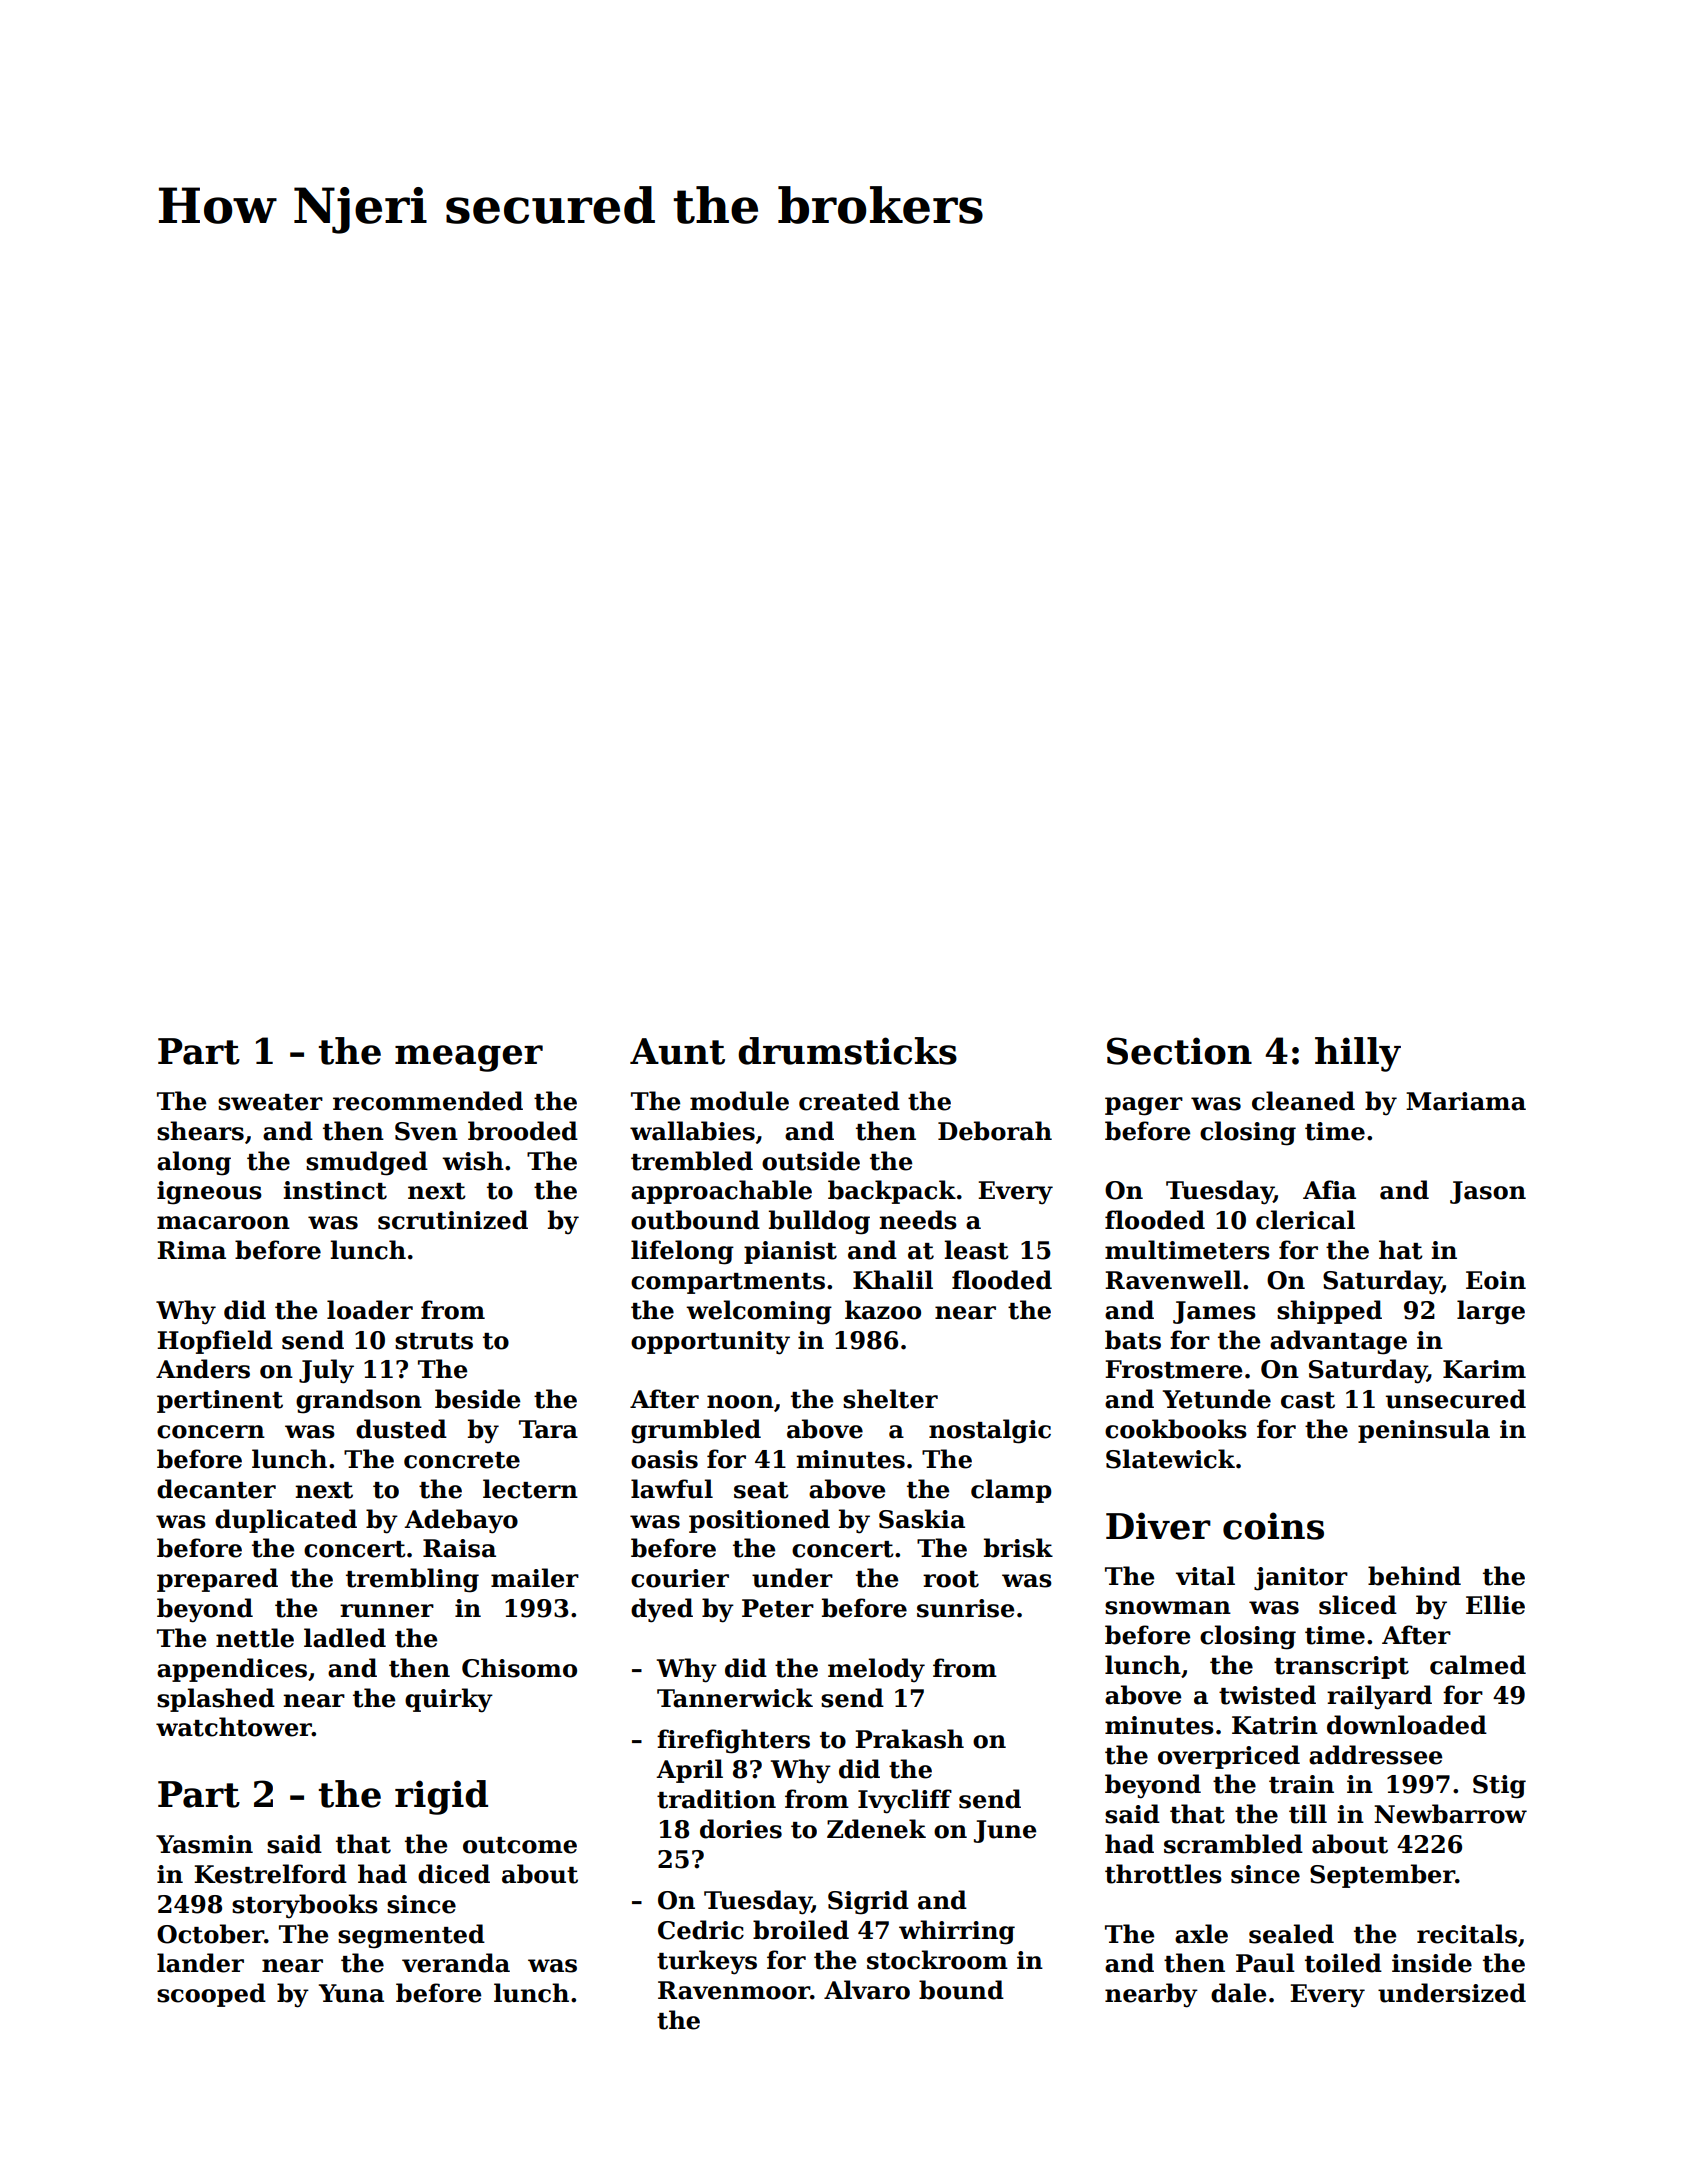 This document has height=2178, width=1683. What do you see at coordinates (1229, 1757) in the document?
I see `overpriced` at bounding box center [1229, 1757].
